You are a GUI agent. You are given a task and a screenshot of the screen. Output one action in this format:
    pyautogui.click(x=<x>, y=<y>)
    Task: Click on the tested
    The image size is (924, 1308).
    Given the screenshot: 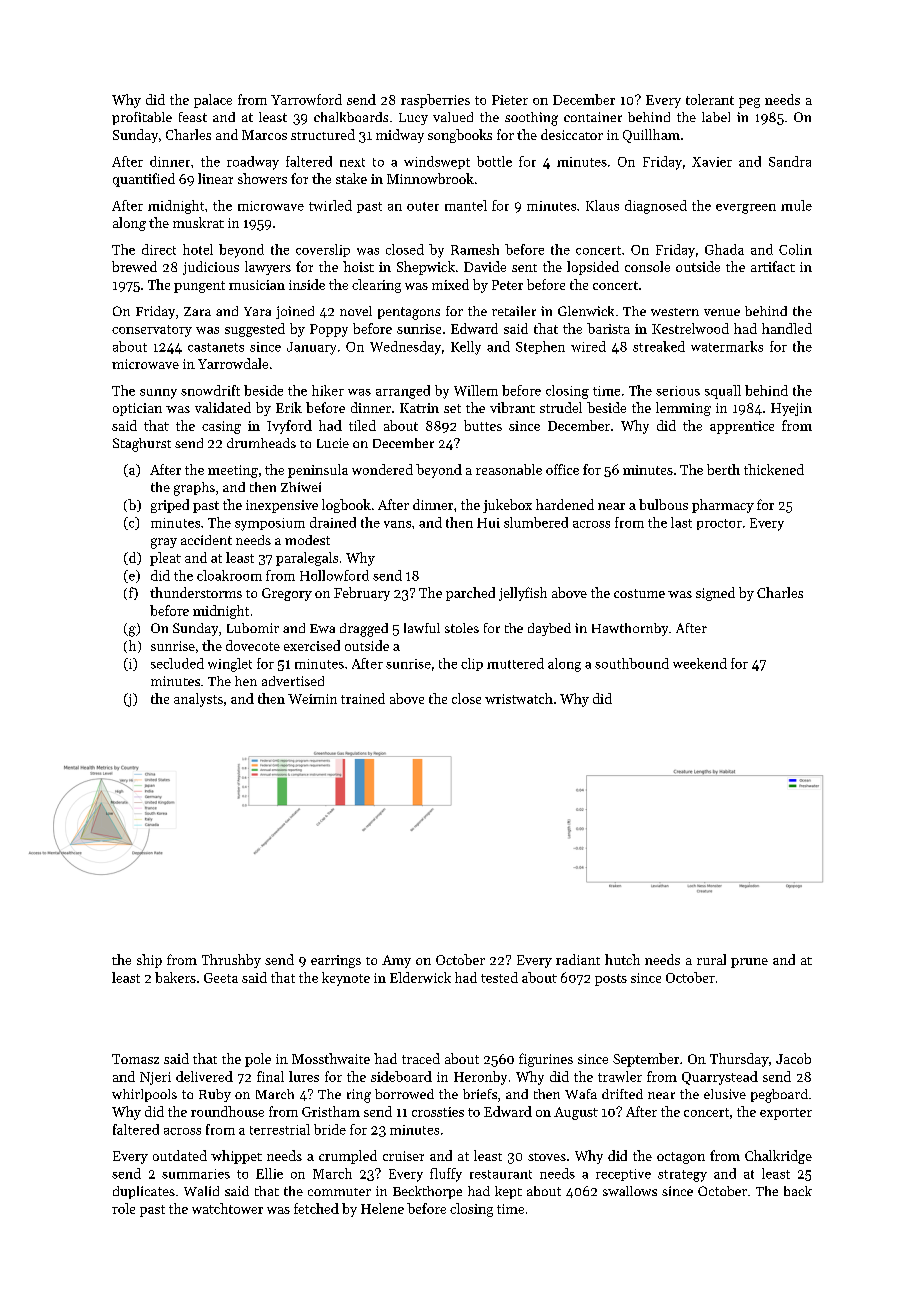 What is the action you would take?
    pyautogui.click(x=499, y=977)
